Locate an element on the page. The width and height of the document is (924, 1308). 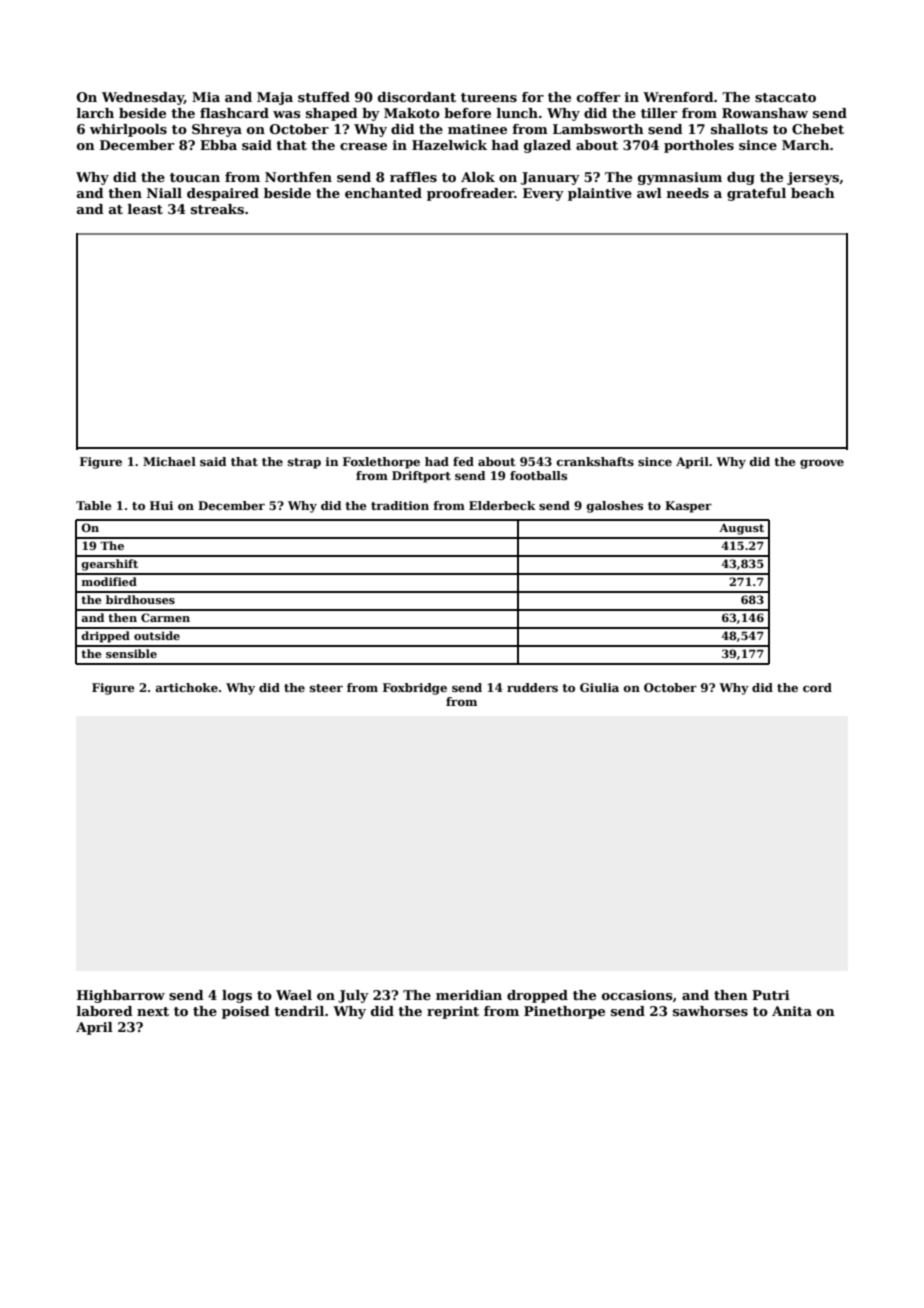
rudders is located at coordinates (532, 687).
